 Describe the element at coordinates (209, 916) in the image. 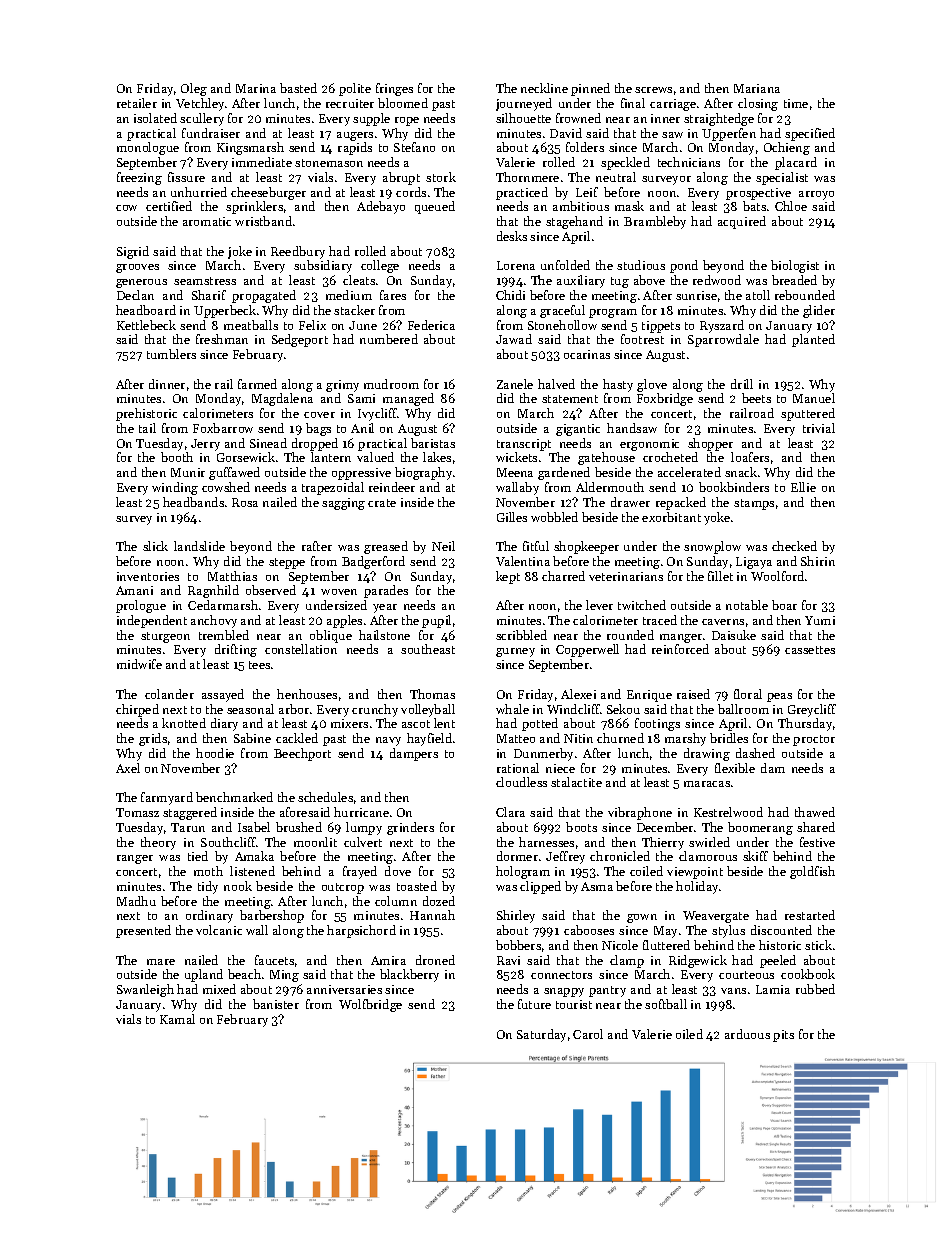

I see `ordinary` at that location.
